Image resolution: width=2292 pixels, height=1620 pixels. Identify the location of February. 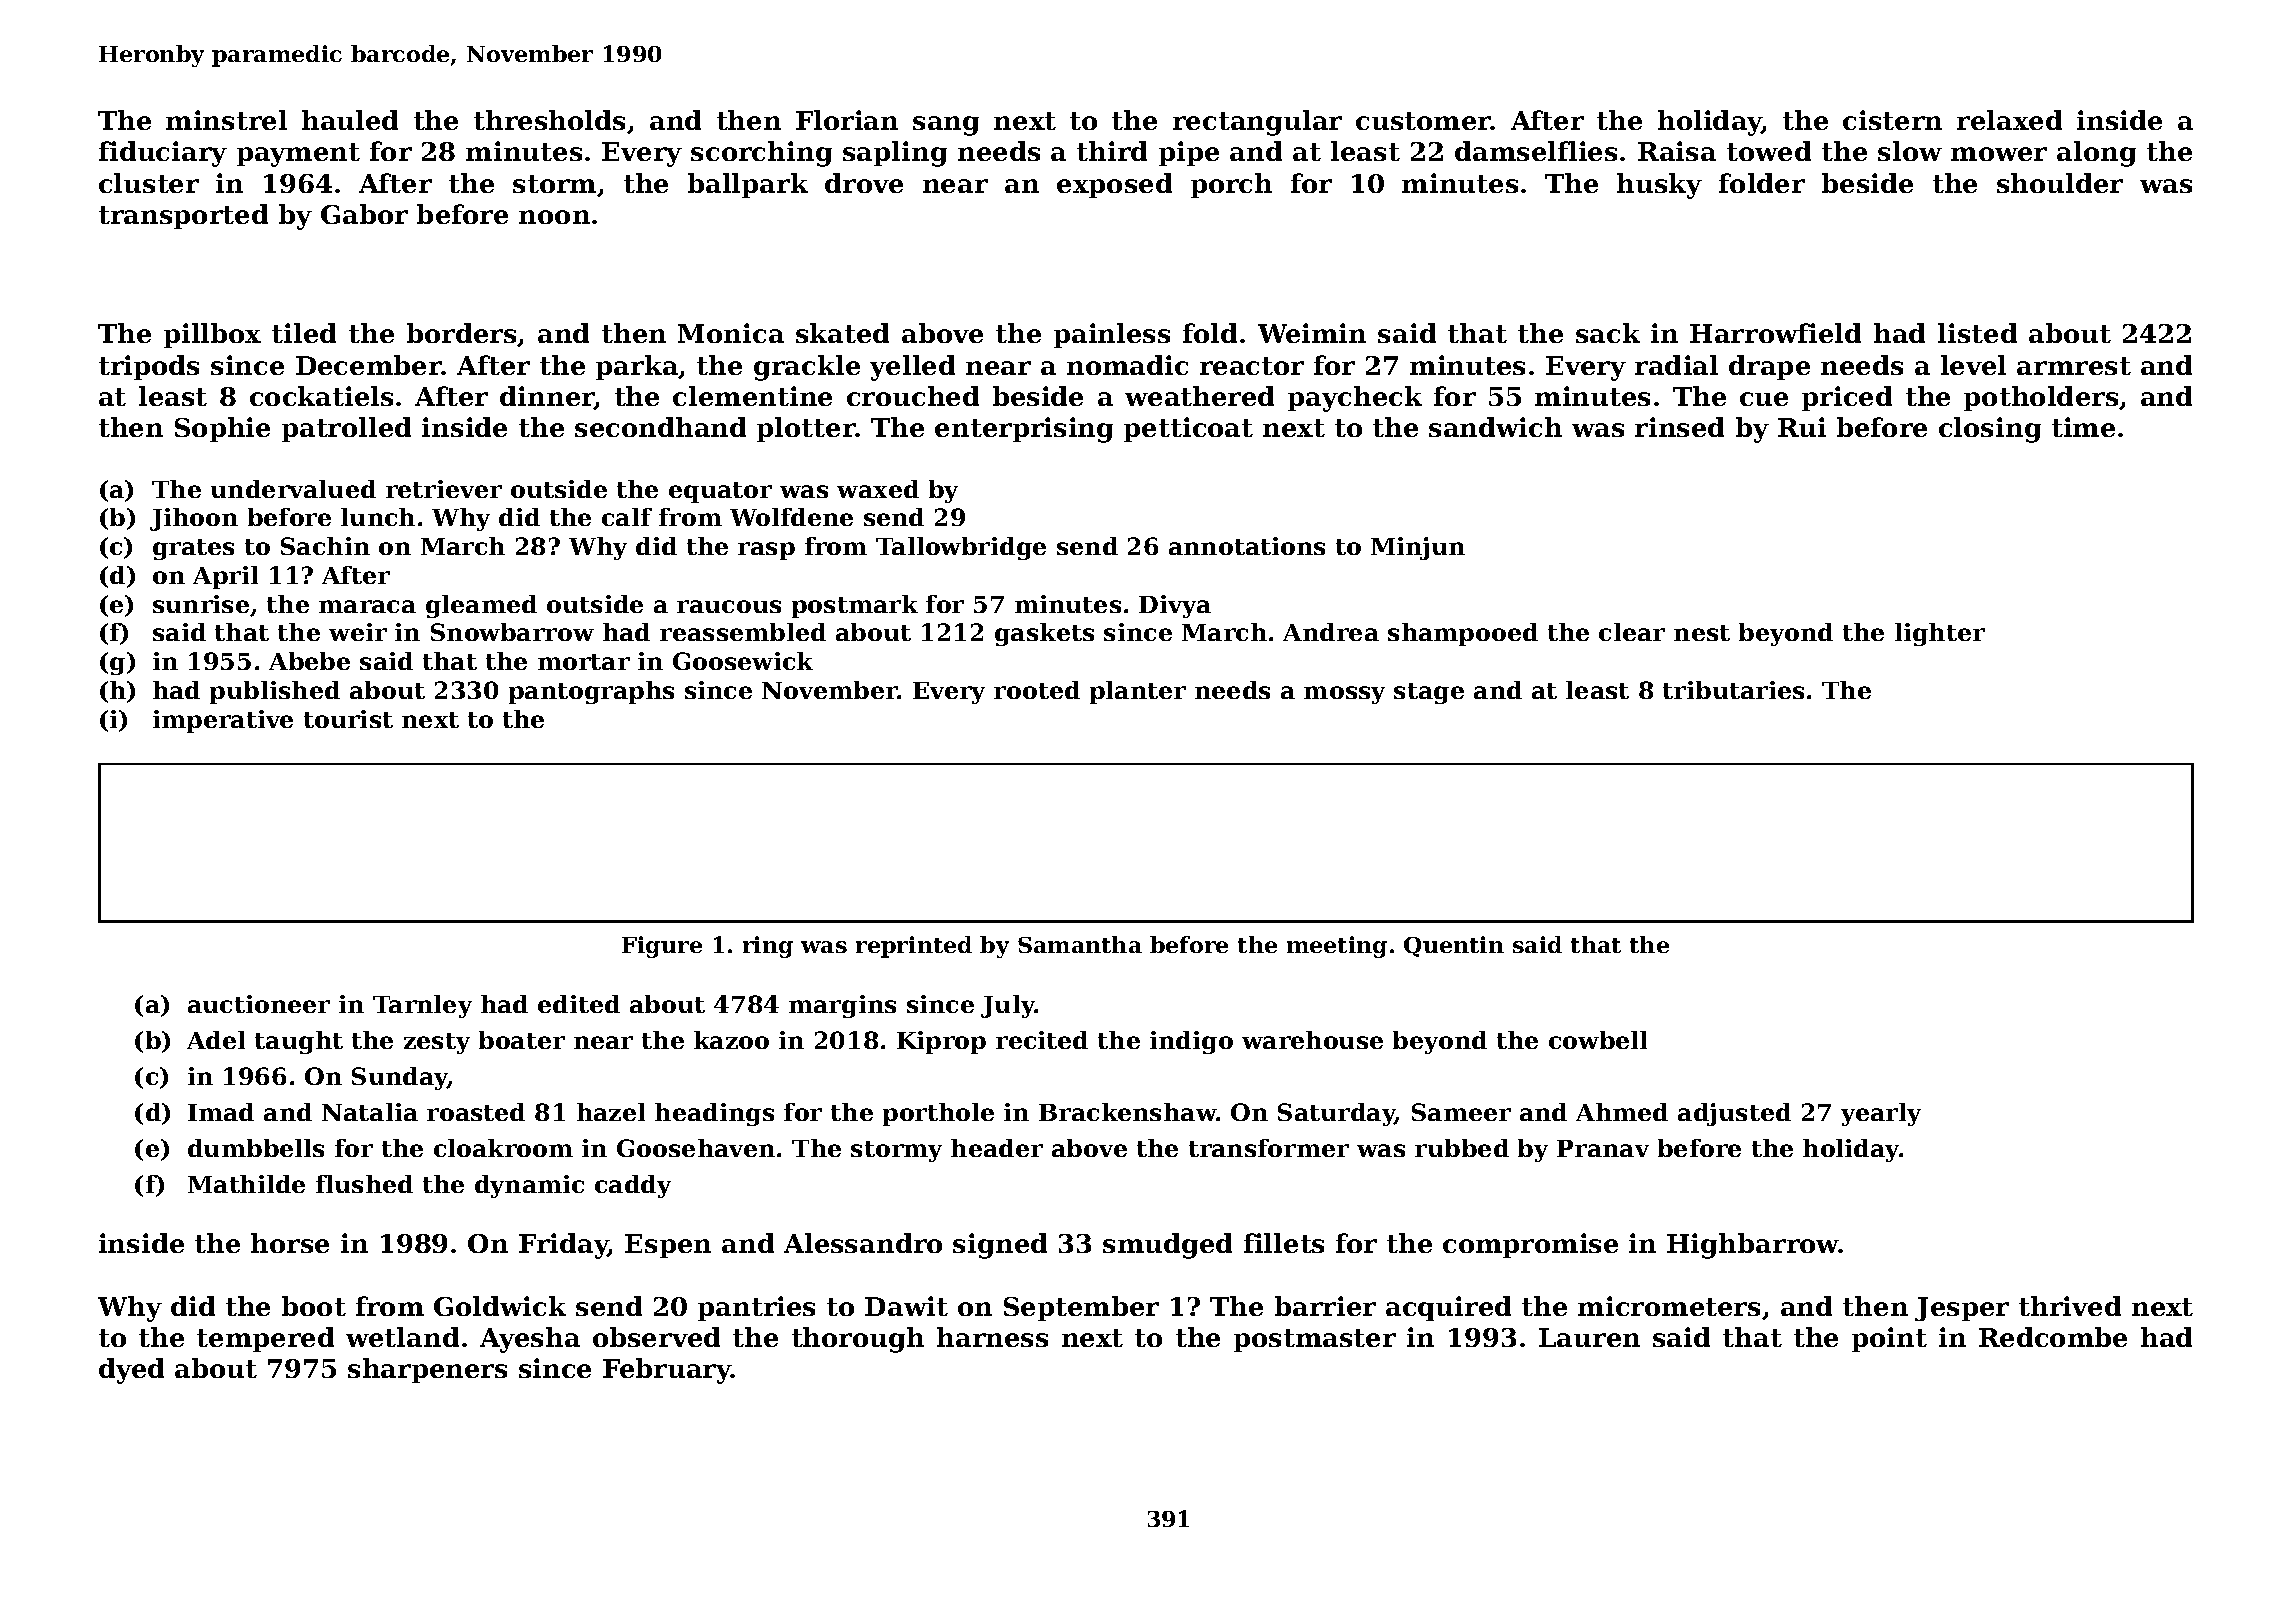
(667, 1371).
